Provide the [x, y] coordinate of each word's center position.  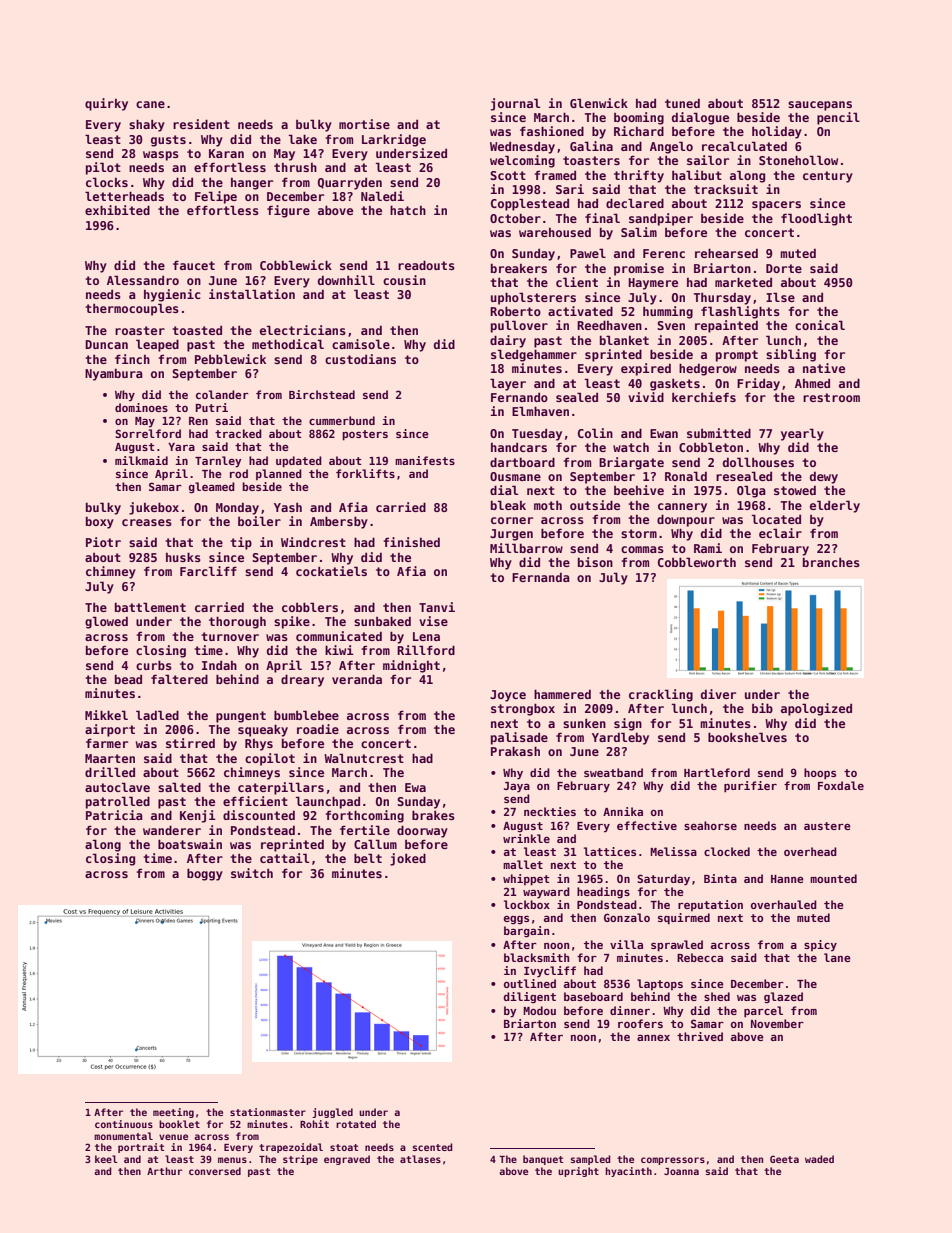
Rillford [426, 650]
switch [252, 873]
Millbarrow [526, 548]
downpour [686, 520]
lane [837, 957]
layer [508, 384]
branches [831, 562]
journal [515, 104]
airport [110, 730]
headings [603, 892]
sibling [791, 355]
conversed [215, 1171]
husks [183, 557]
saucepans [820, 106]
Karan [226, 153]
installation [252, 294]
